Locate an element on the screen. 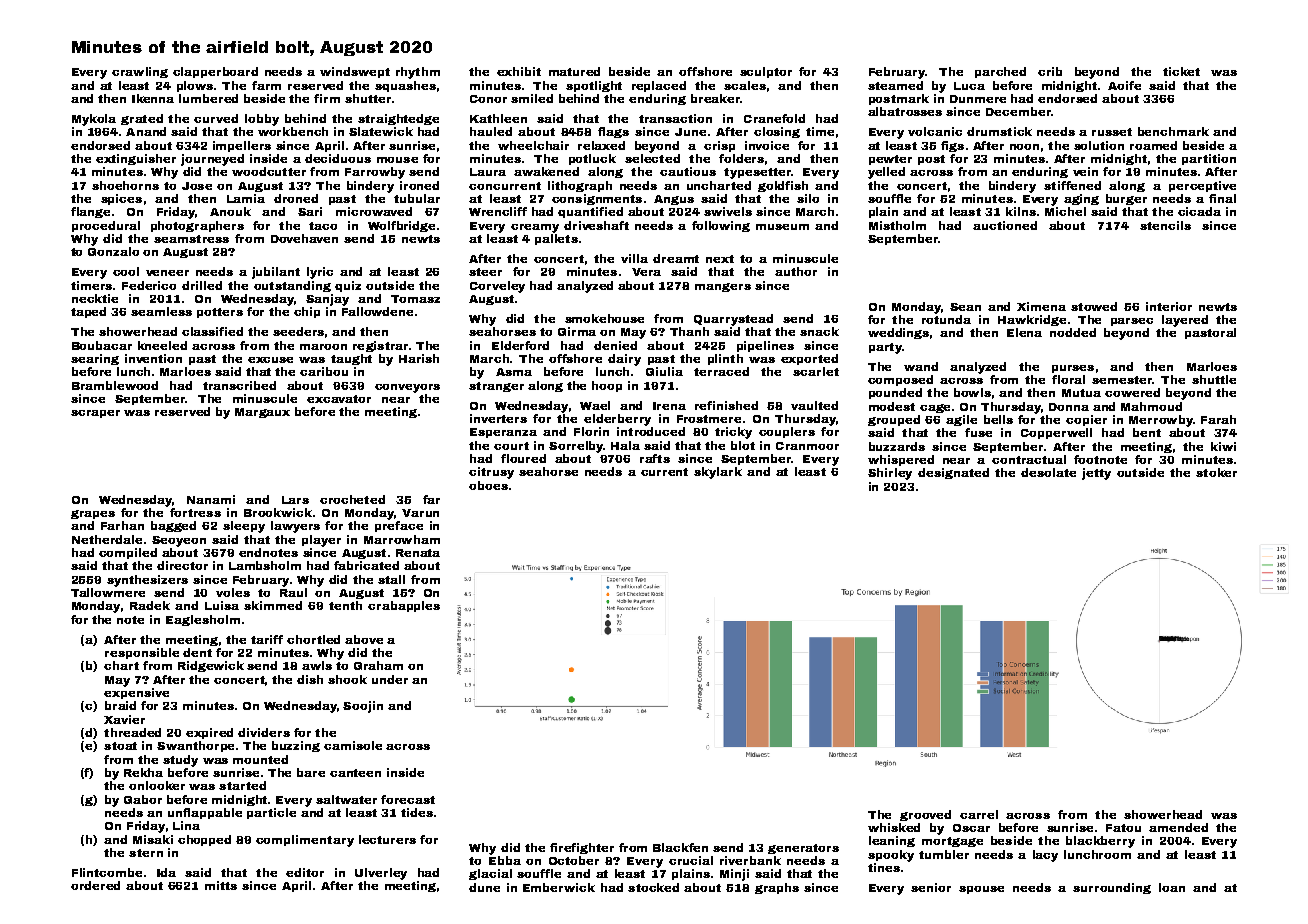 The height and width of the screenshot is (924, 1308). designated is located at coordinates (953, 473).
